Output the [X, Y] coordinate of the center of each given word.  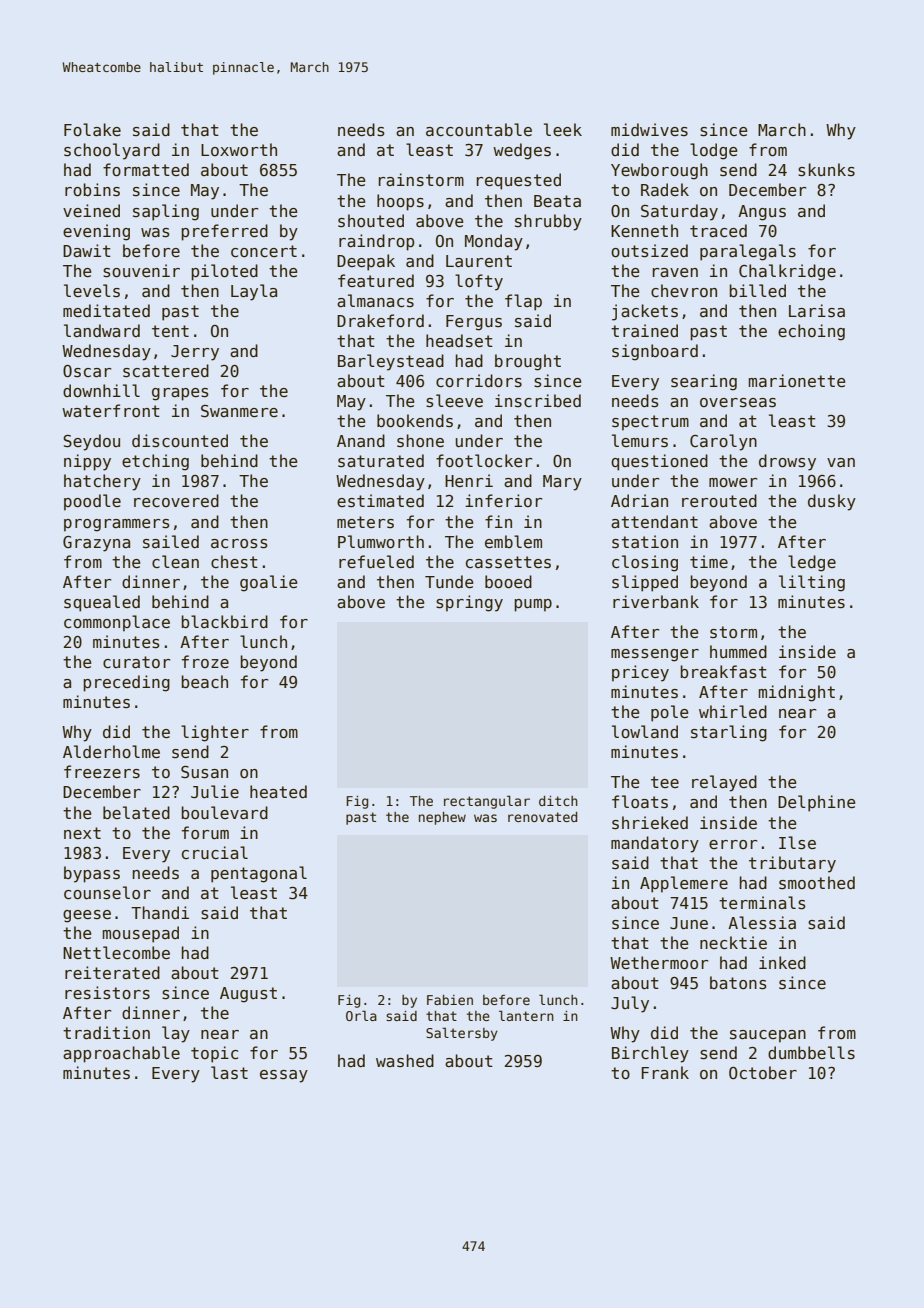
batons [738, 983]
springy [469, 603]
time [709, 561]
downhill [101, 391]
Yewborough [659, 171]
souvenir [141, 271]
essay [284, 1076]
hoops [400, 202]
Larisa [817, 311]
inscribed [538, 401]
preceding [126, 683]
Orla [361, 1015]
